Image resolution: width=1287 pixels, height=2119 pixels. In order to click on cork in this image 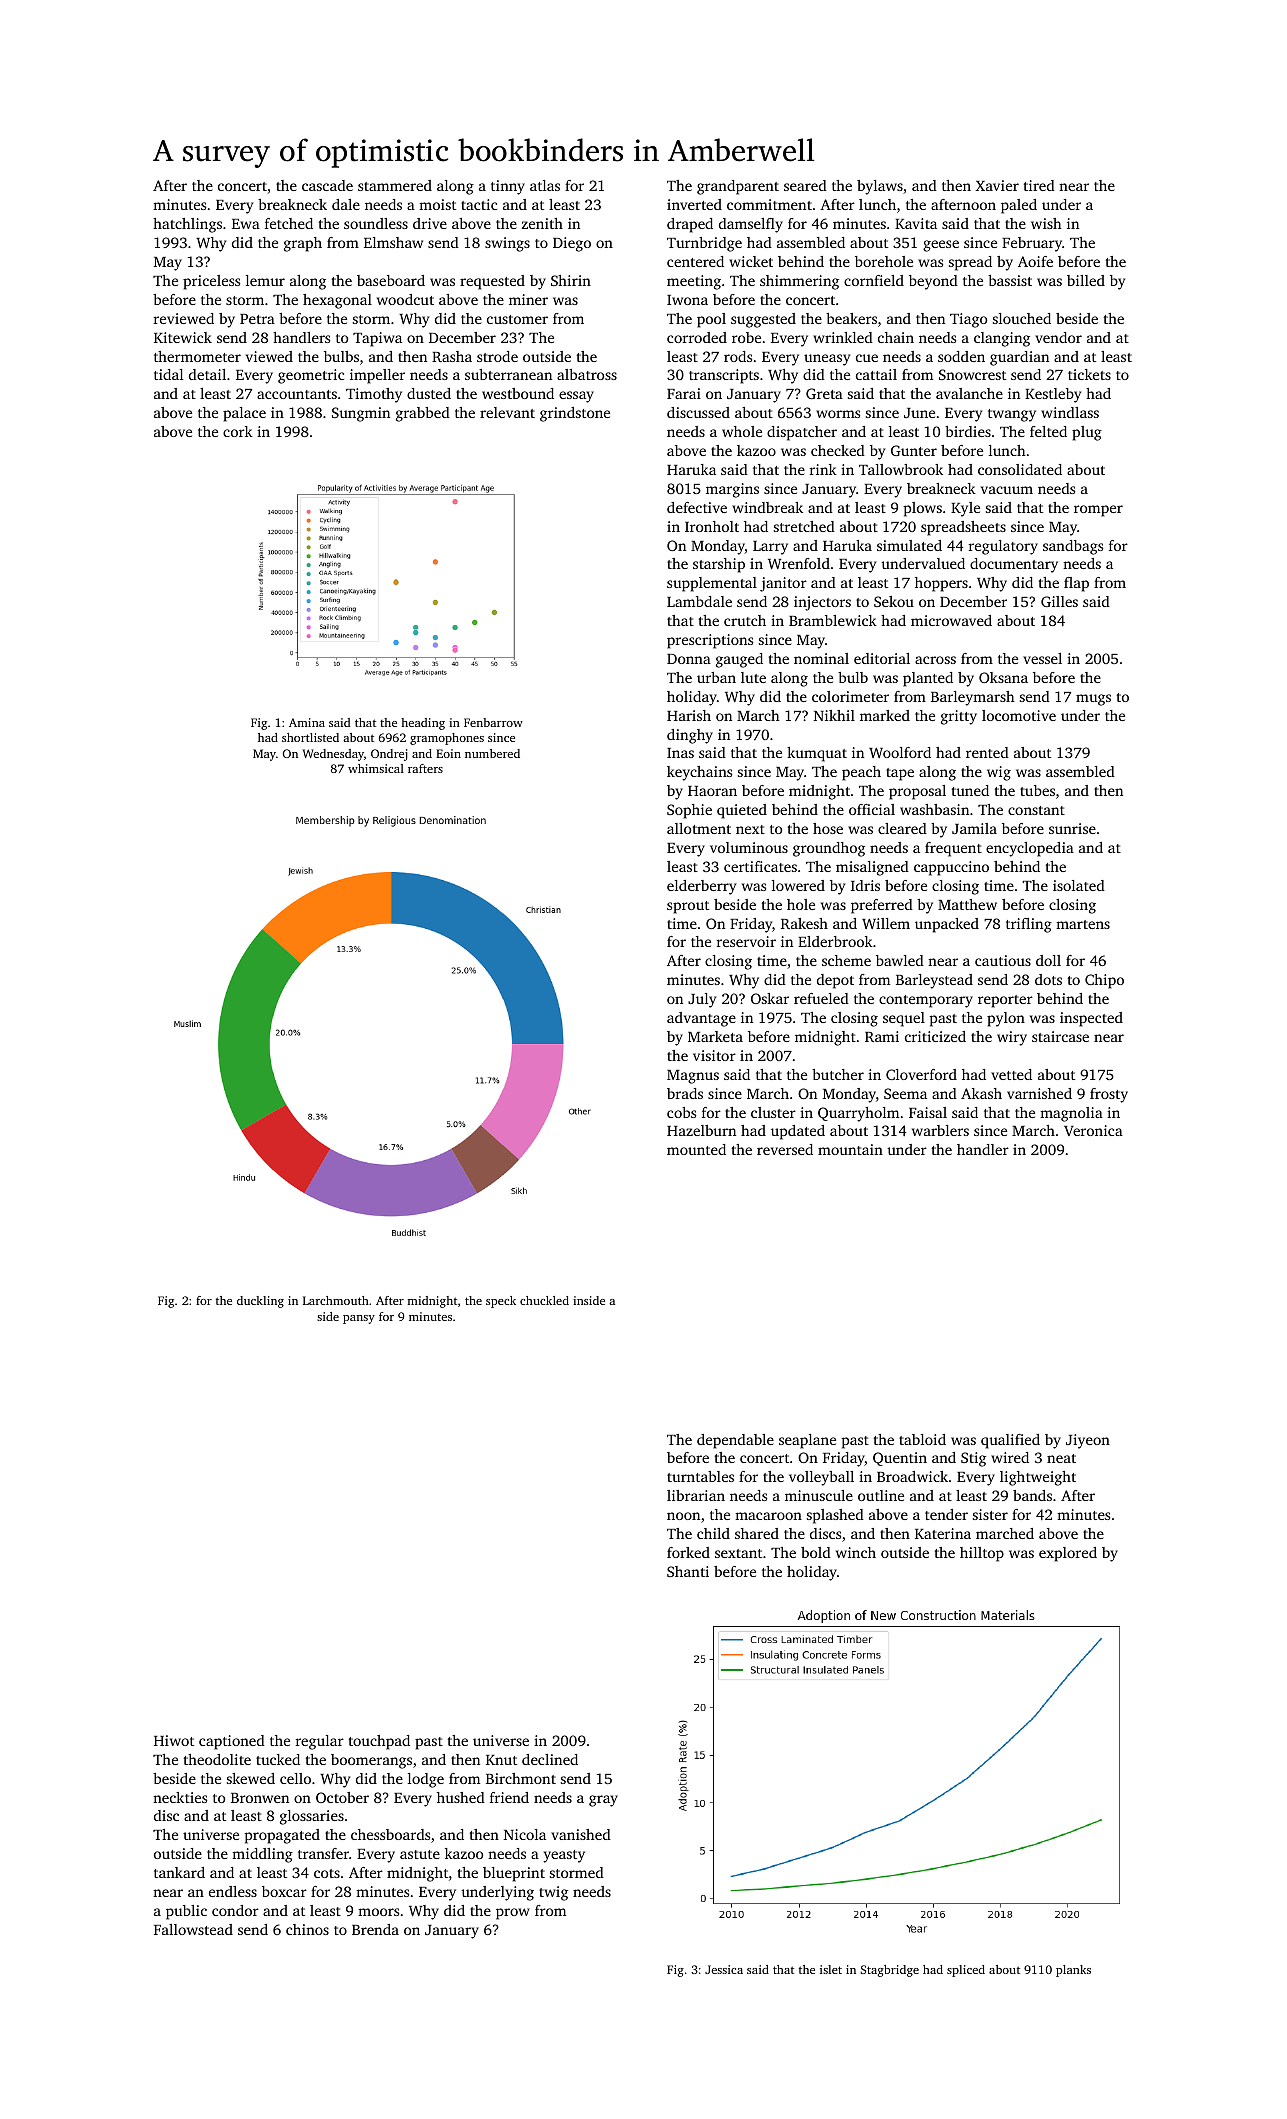, I will do `click(238, 431)`.
